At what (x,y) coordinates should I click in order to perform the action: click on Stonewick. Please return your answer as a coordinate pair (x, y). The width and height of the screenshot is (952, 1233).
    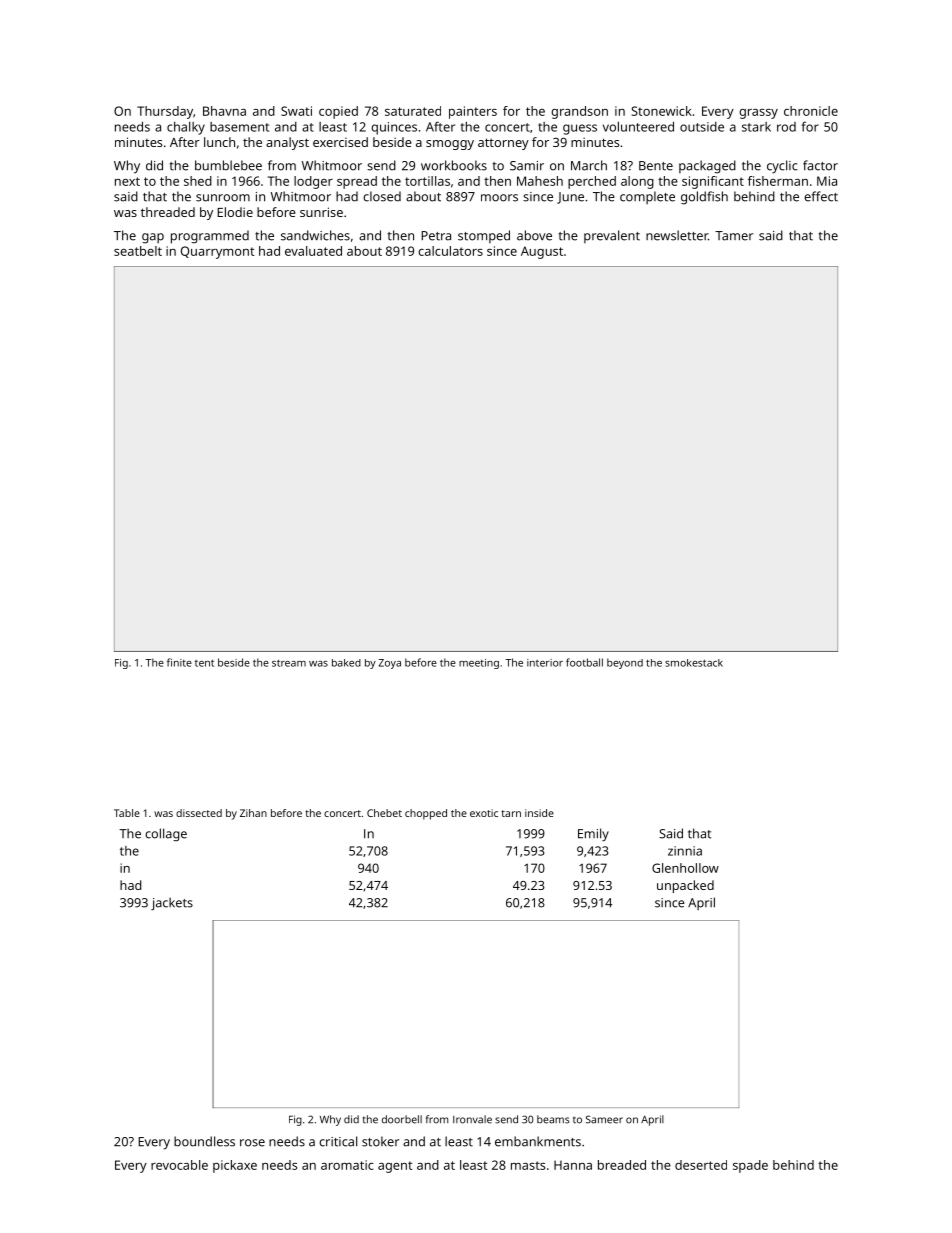
    Looking at the image, I should click on (662, 111).
